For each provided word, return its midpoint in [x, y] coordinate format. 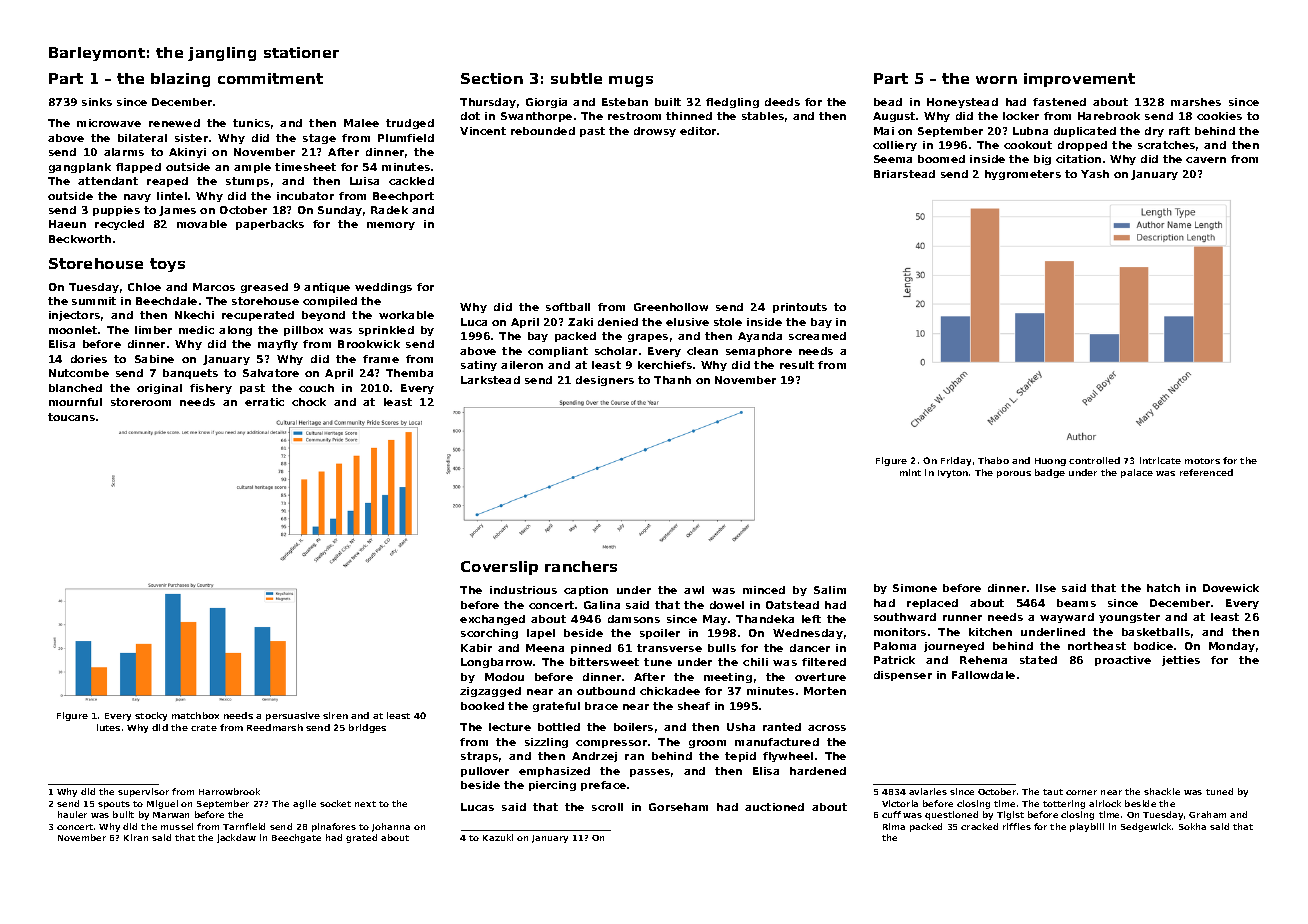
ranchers [581, 566]
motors [1202, 461]
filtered [824, 662]
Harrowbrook [229, 791]
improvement [1079, 80]
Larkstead [490, 380]
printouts [800, 308]
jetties [1181, 661]
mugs [631, 81]
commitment [270, 78]
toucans [71, 417]
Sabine [154, 359]
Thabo [993, 460]
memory [391, 226]
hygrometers [1023, 175]
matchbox [195, 715]
